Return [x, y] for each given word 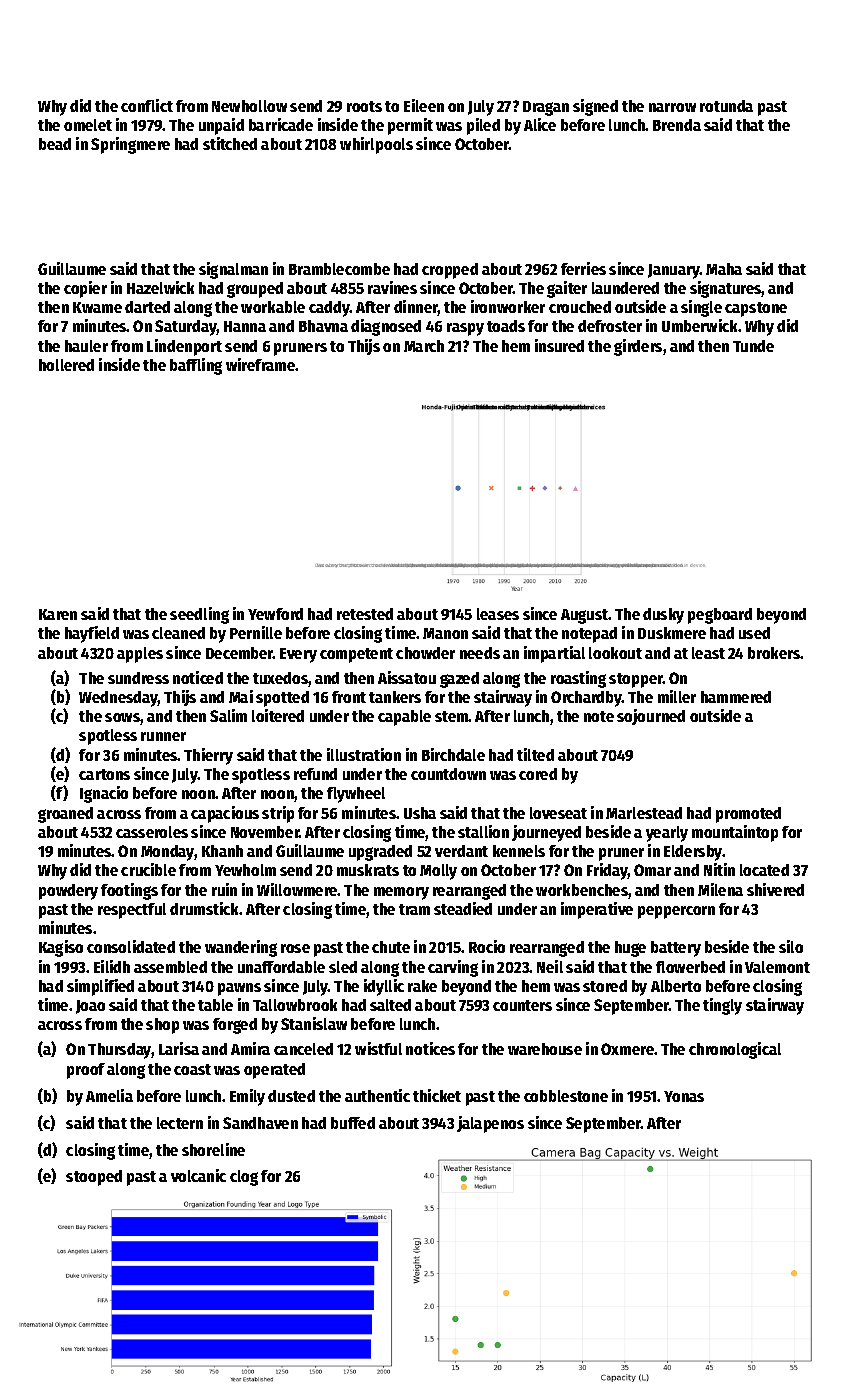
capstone [756, 309]
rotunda [726, 106]
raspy [465, 329]
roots [364, 106]
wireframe [261, 364]
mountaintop [735, 833]
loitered [278, 715]
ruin [224, 889]
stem [452, 716]
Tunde [753, 346]
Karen [58, 614]
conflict [147, 105]
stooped [94, 1178]
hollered [66, 365]
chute [391, 947]
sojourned [651, 717]
